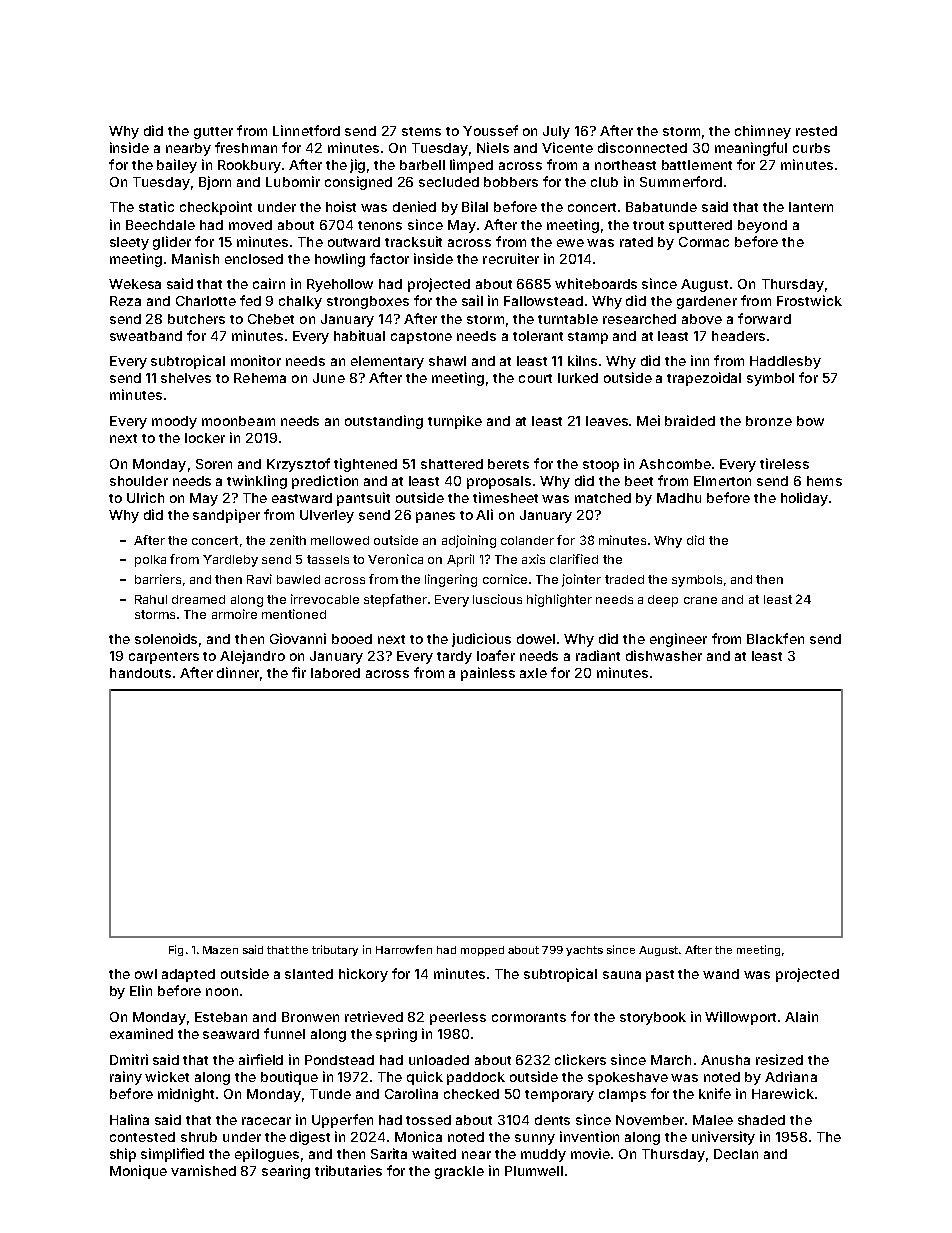 The height and width of the screenshot is (1233, 952). What do you see at coordinates (543, 301) in the screenshot?
I see `Fallowstead` at bounding box center [543, 301].
